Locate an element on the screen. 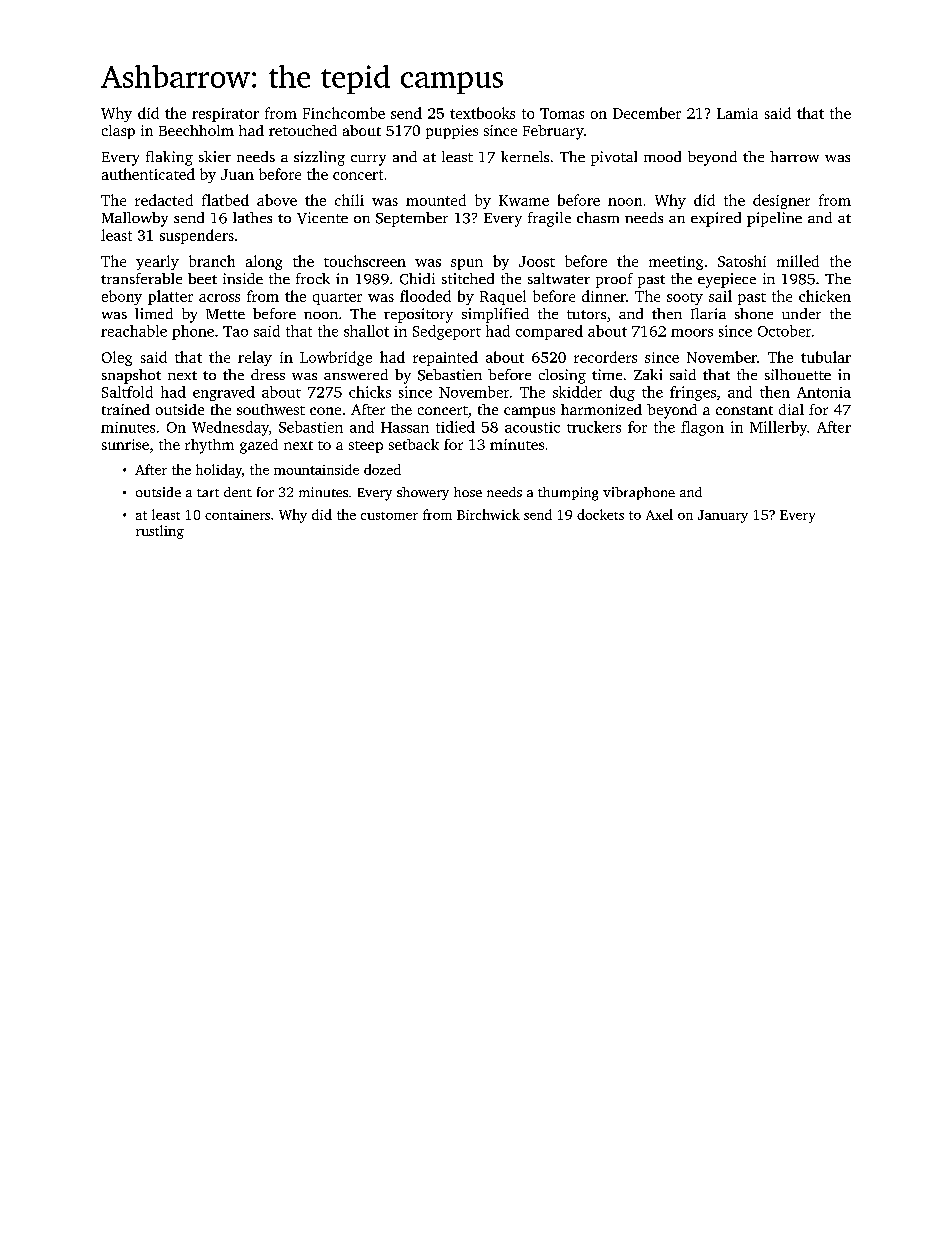 The image size is (952, 1233). mounted is located at coordinates (436, 200).
